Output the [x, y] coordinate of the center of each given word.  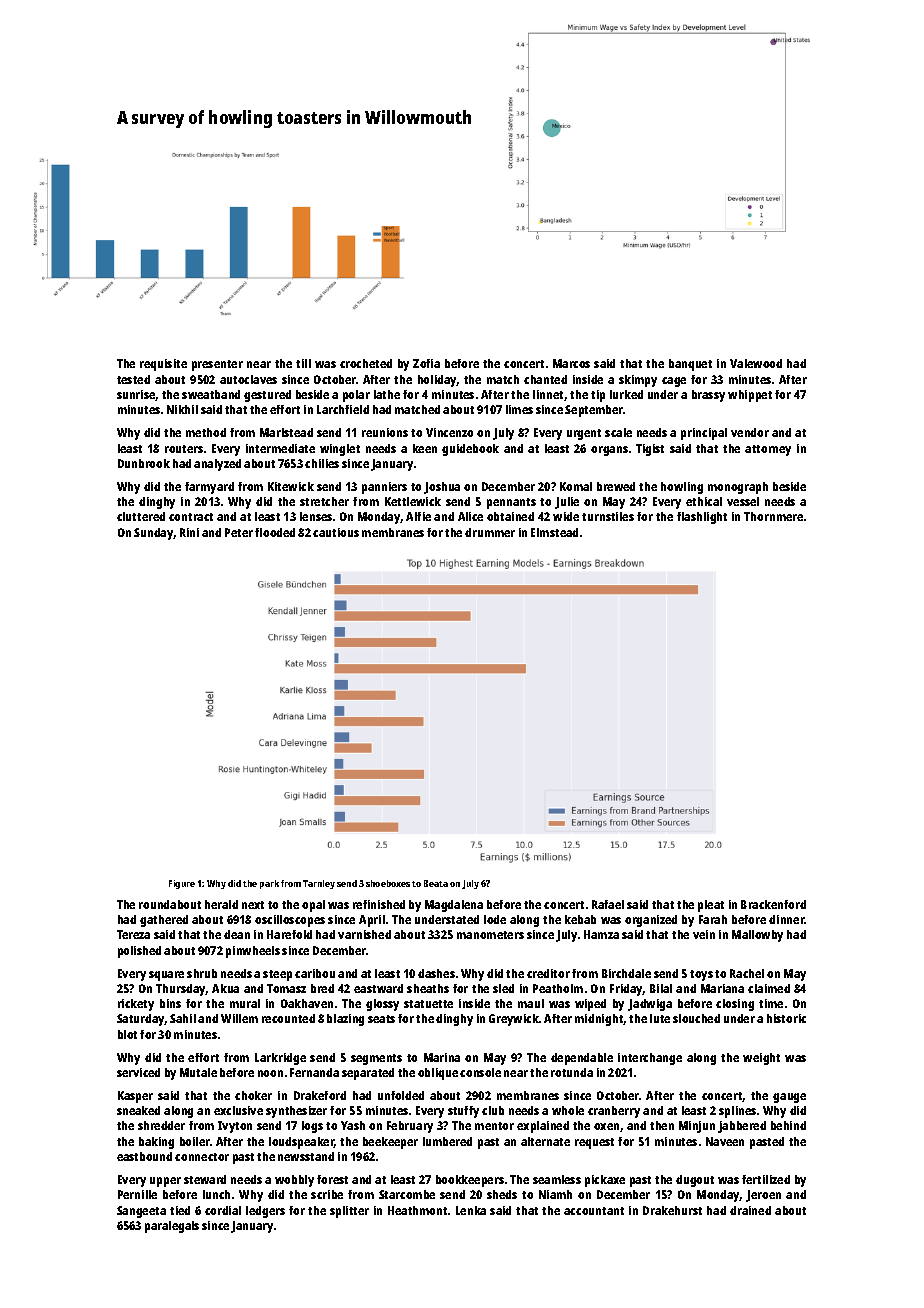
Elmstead [554, 532]
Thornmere [773, 516]
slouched [696, 1018]
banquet [690, 365]
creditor [548, 973]
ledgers [265, 1212]
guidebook [470, 450]
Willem [239, 1018]
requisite [163, 365]
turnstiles [608, 516]
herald [221, 904]
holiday [437, 381]
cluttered [141, 516]
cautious [336, 532]
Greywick [514, 1020]
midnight [599, 1020]
